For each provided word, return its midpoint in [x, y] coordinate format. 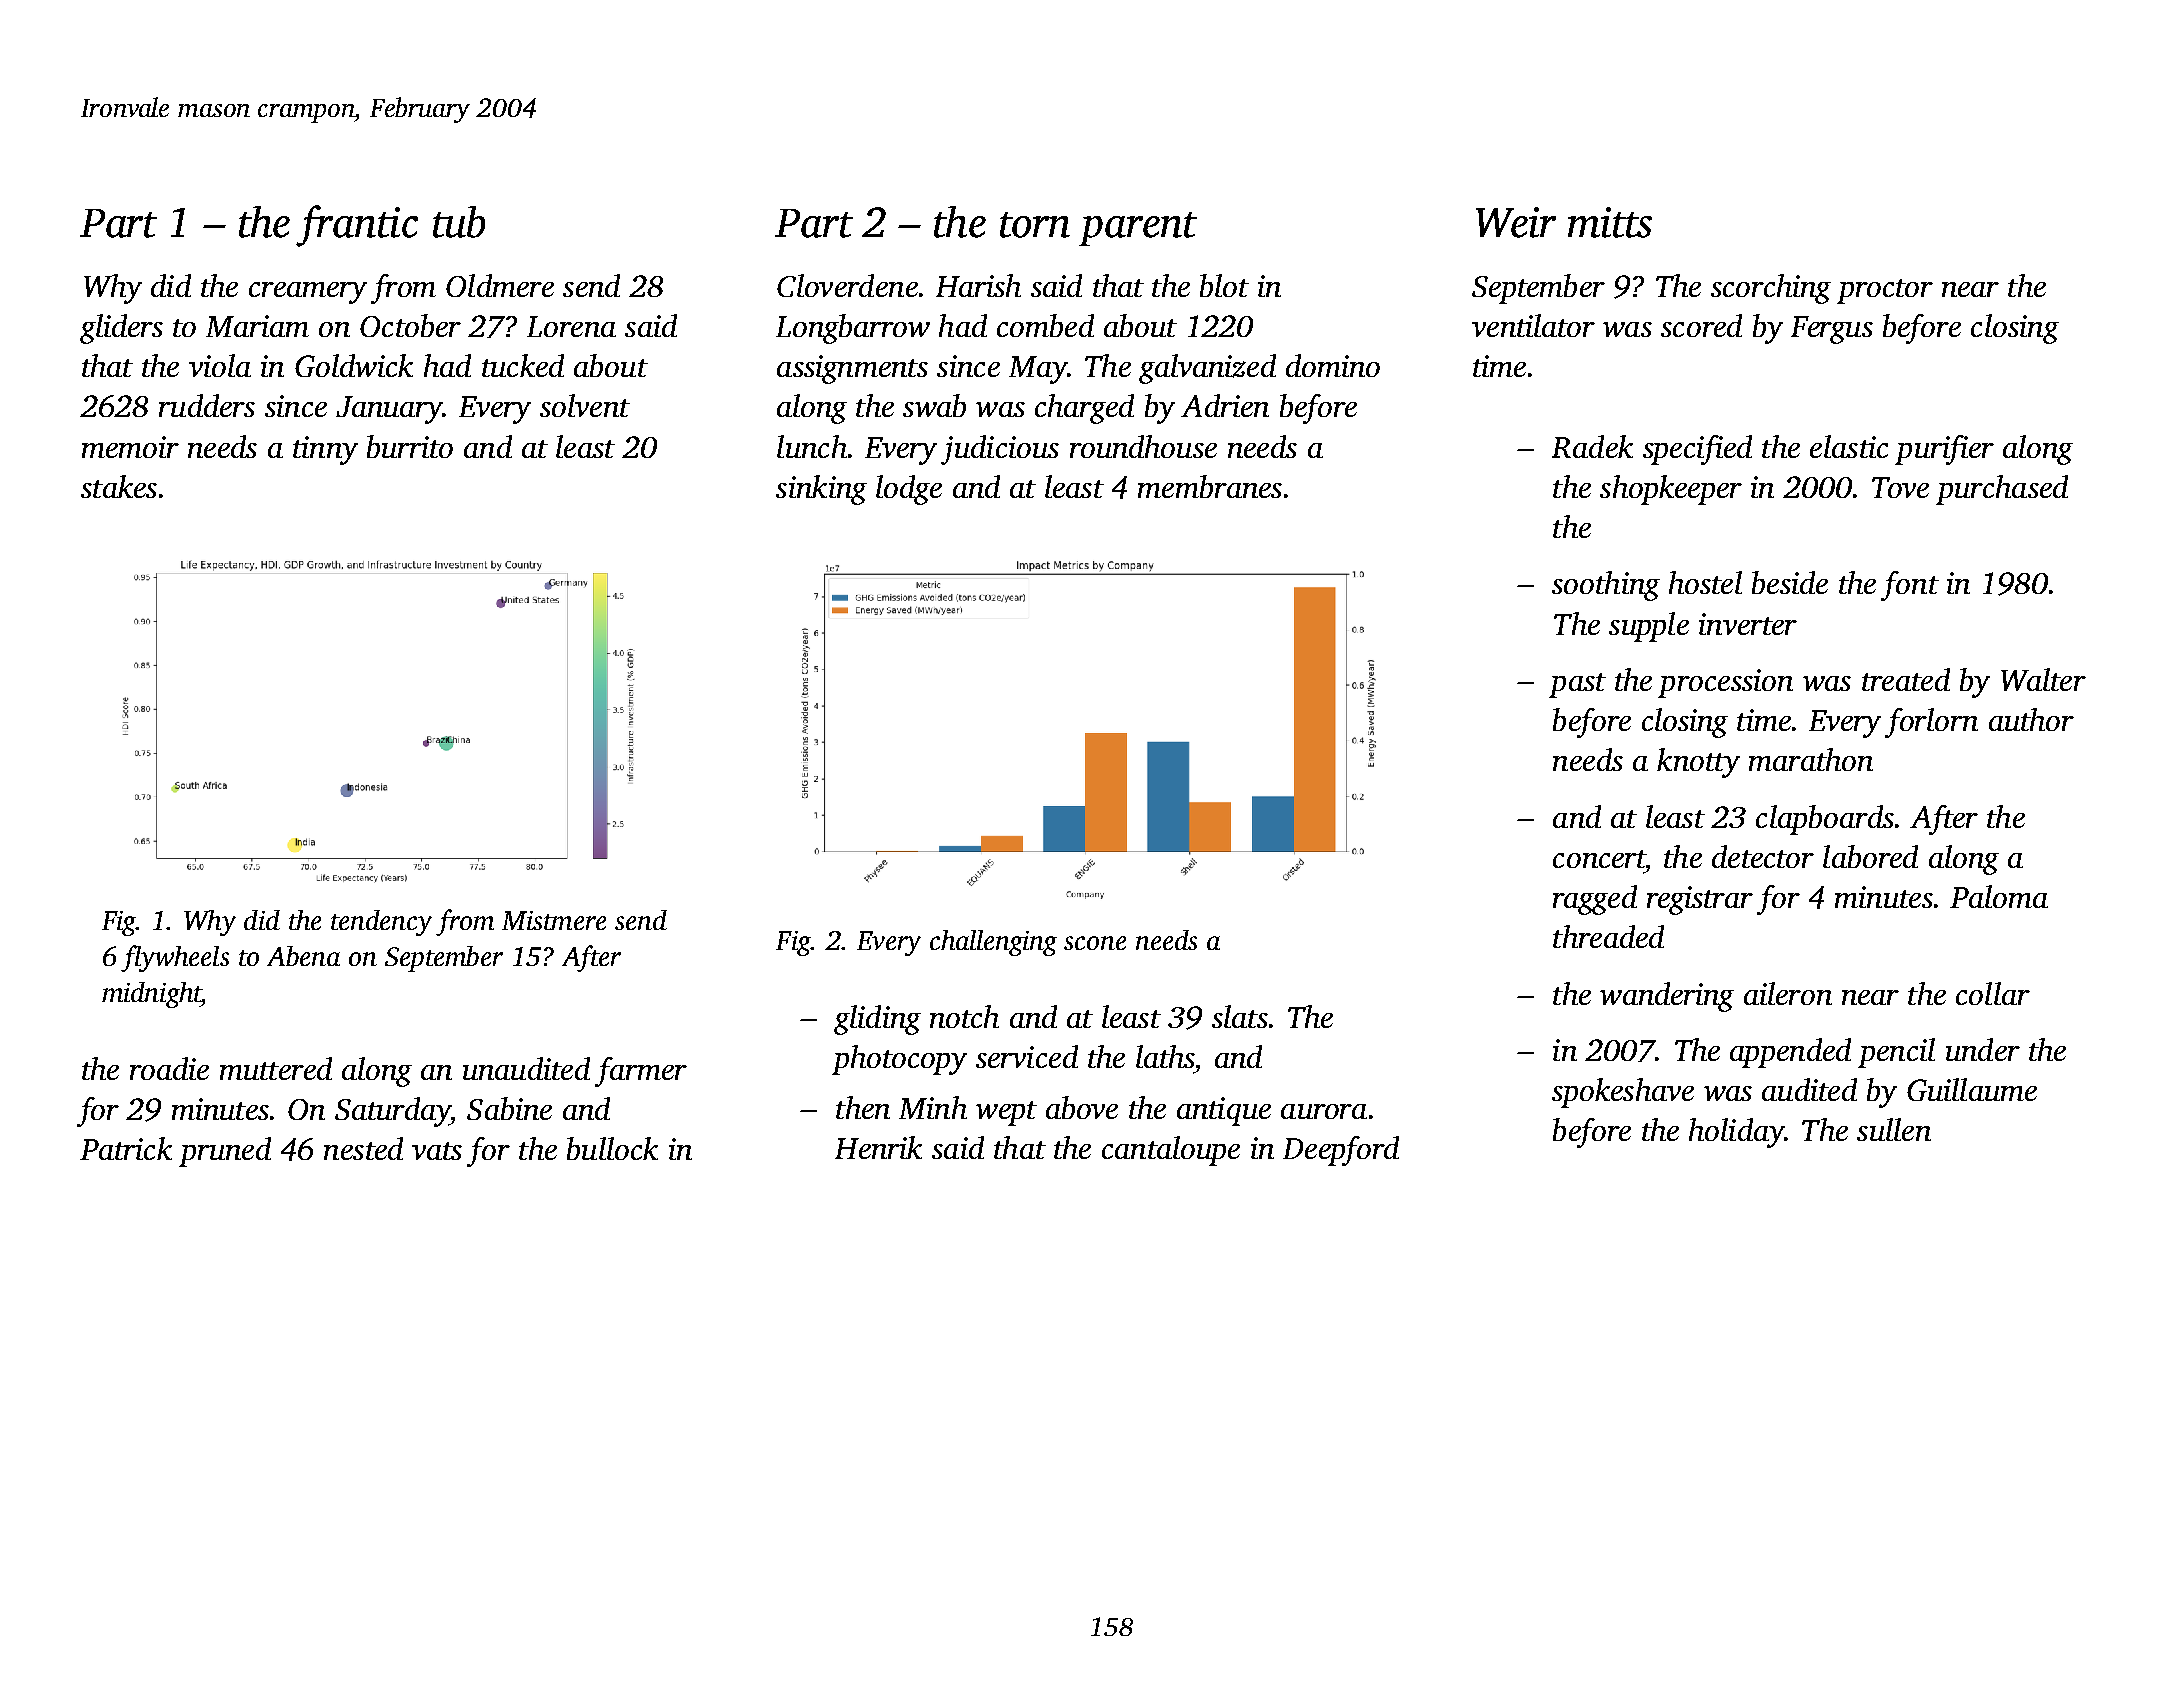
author [2031, 719]
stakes [119, 486]
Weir [1516, 222]
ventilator [1533, 325]
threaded [1608, 936]
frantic [357, 226]
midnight [151, 995]
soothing [1606, 586]
